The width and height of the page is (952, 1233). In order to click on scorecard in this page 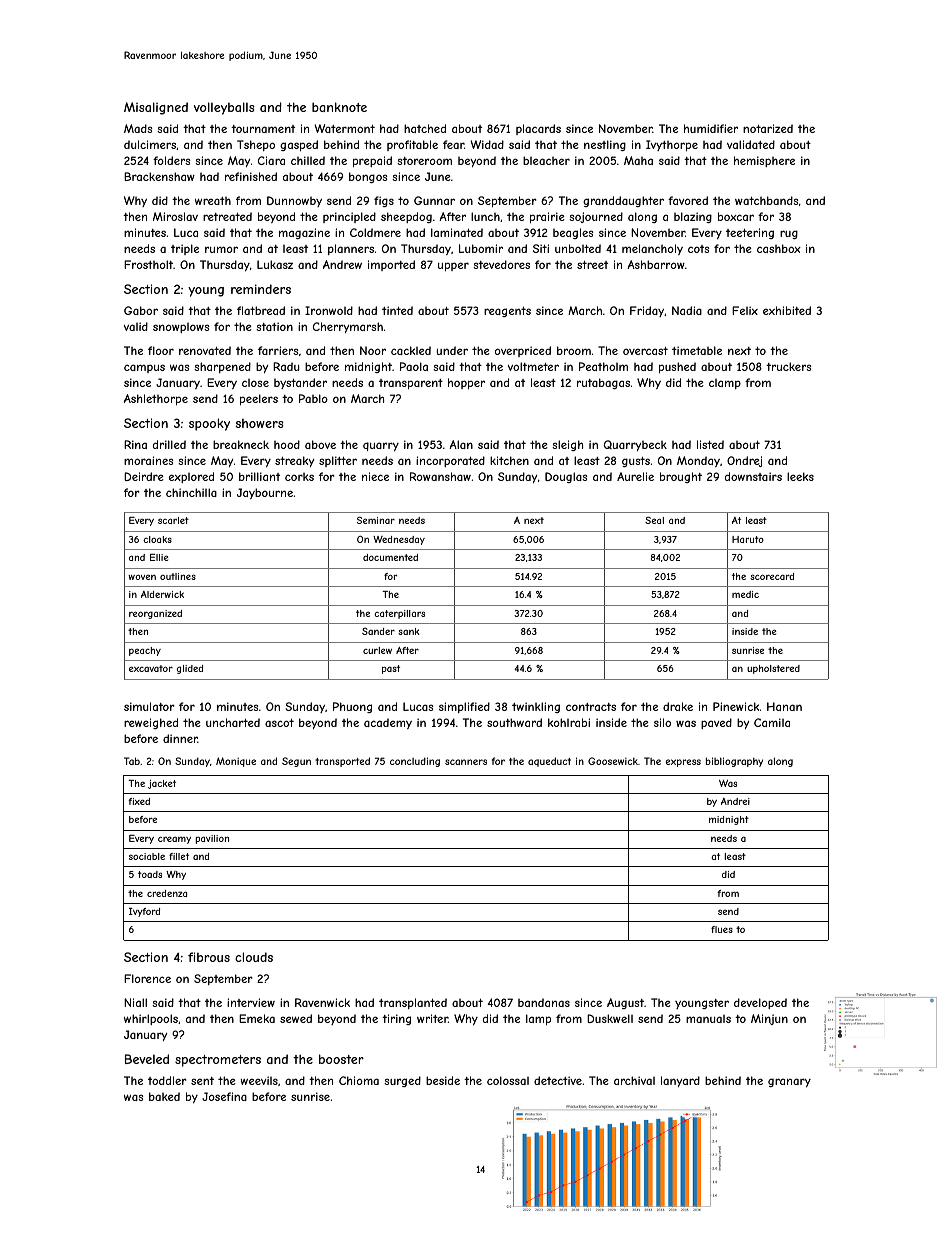, I will do `click(772, 576)`.
